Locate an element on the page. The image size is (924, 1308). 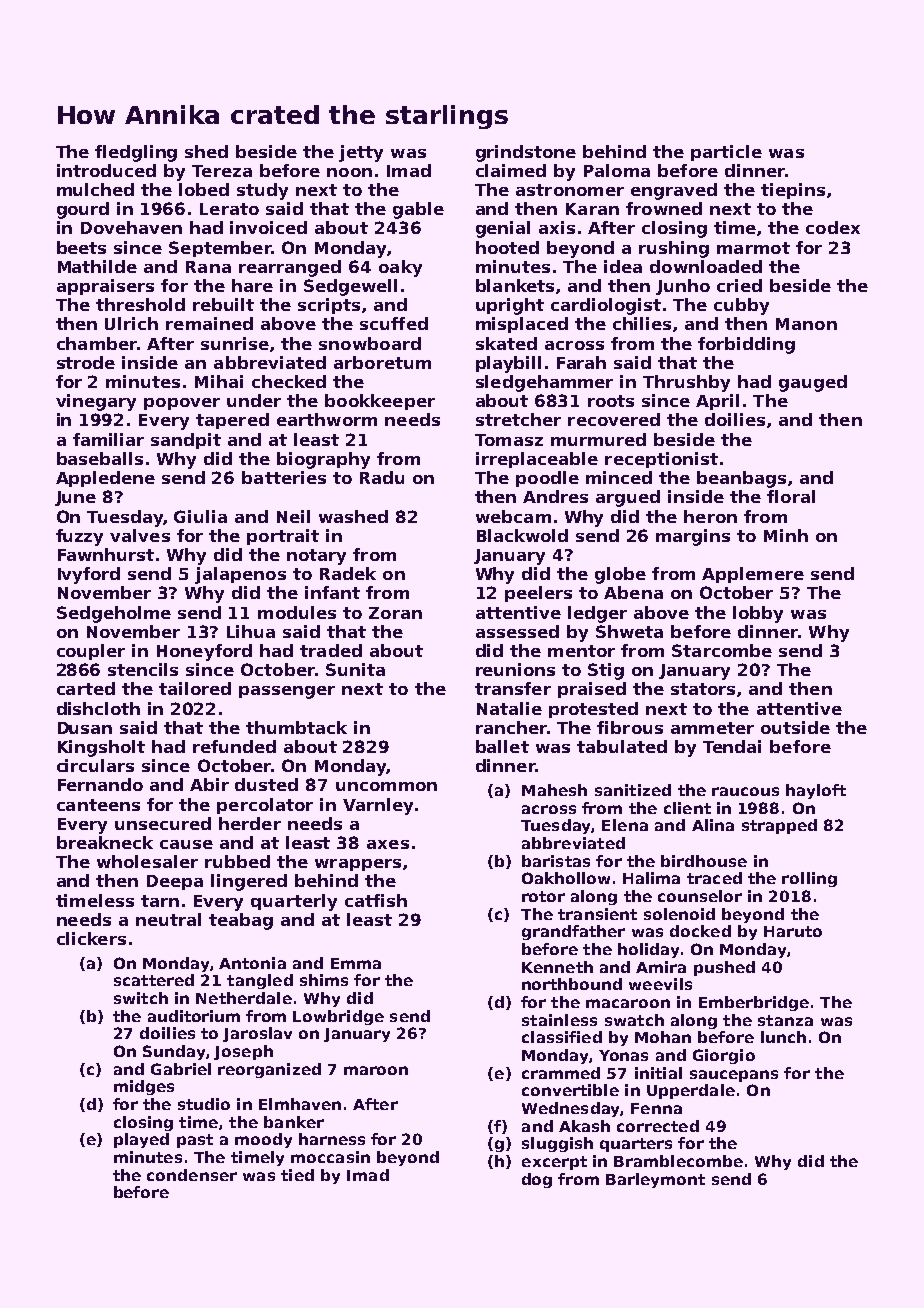
webcam is located at coordinates (513, 516).
